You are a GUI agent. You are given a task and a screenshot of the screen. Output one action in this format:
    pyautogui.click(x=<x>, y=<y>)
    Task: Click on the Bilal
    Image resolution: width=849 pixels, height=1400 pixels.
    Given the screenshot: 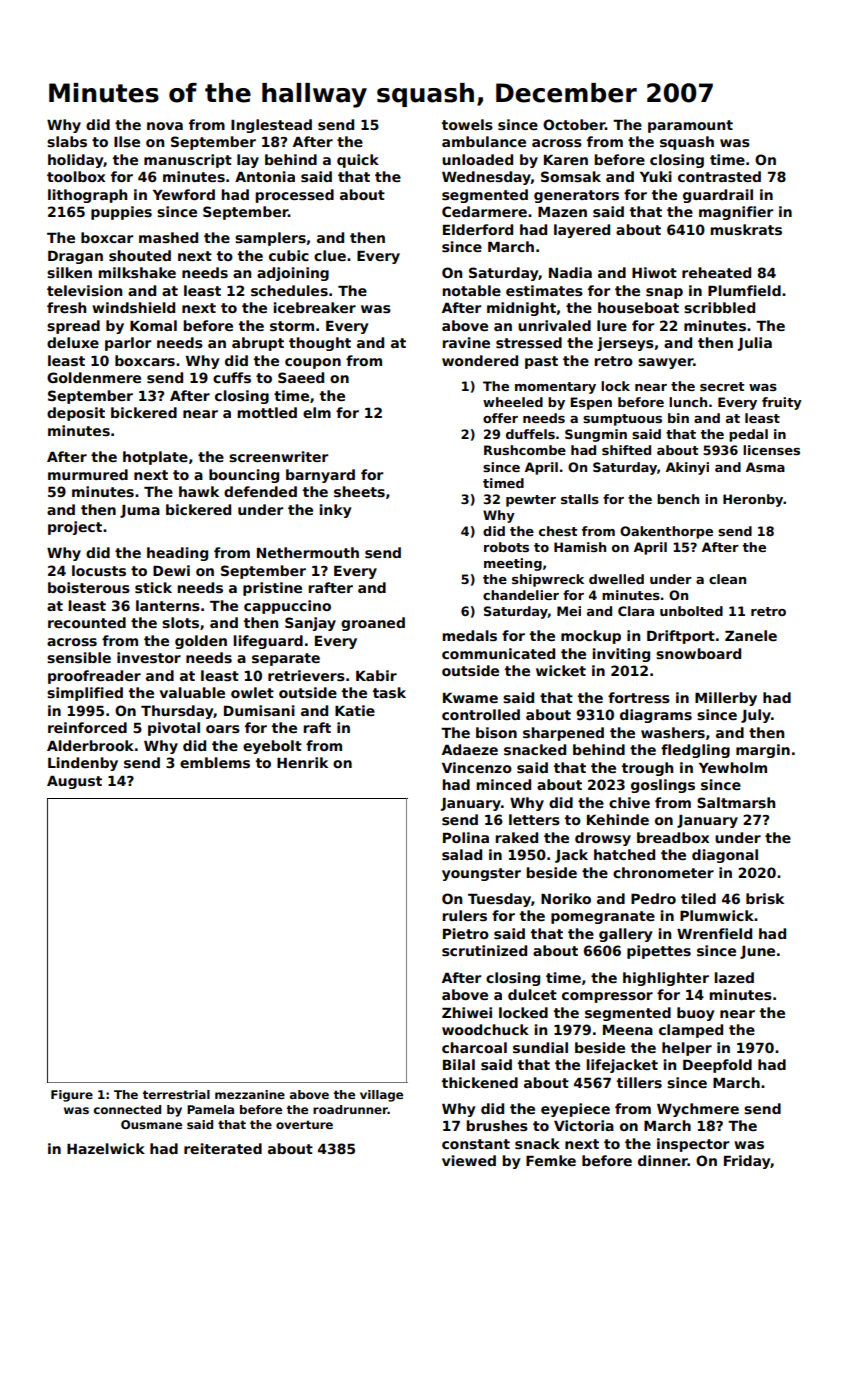 What is the action you would take?
    pyautogui.click(x=459, y=1064)
